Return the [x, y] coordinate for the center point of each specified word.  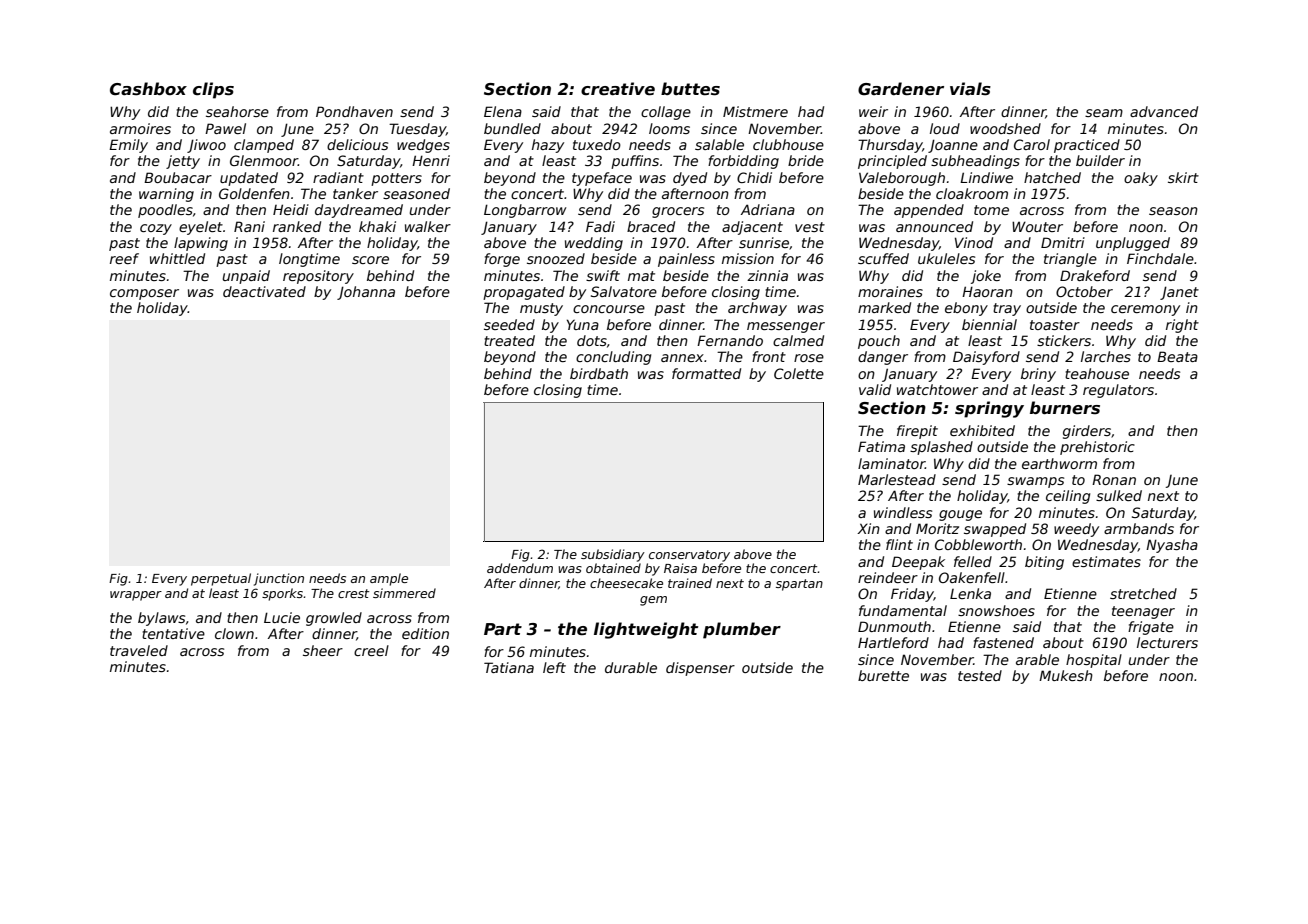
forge [502, 260]
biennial [989, 324]
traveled [139, 650]
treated [509, 340]
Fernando [730, 340]
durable [631, 667]
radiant [338, 177]
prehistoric [1097, 448]
